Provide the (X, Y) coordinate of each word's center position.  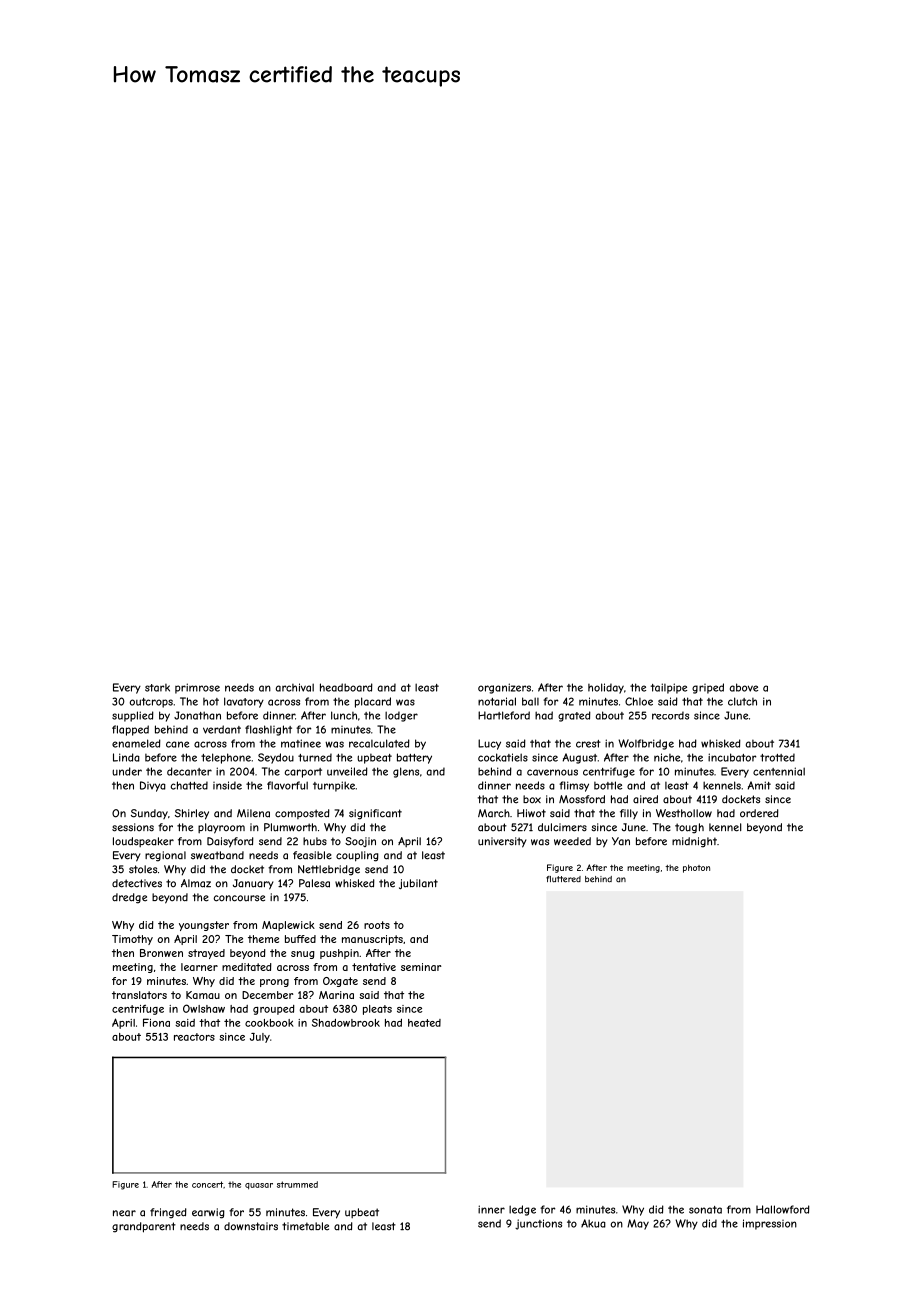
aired (645, 799)
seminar (421, 967)
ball (530, 701)
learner (199, 967)
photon (696, 868)
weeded (572, 841)
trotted (777, 757)
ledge (522, 1210)
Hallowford (783, 1209)
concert (207, 1184)
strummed (297, 1184)
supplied (133, 716)
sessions (133, 827)
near (124, 1213)
